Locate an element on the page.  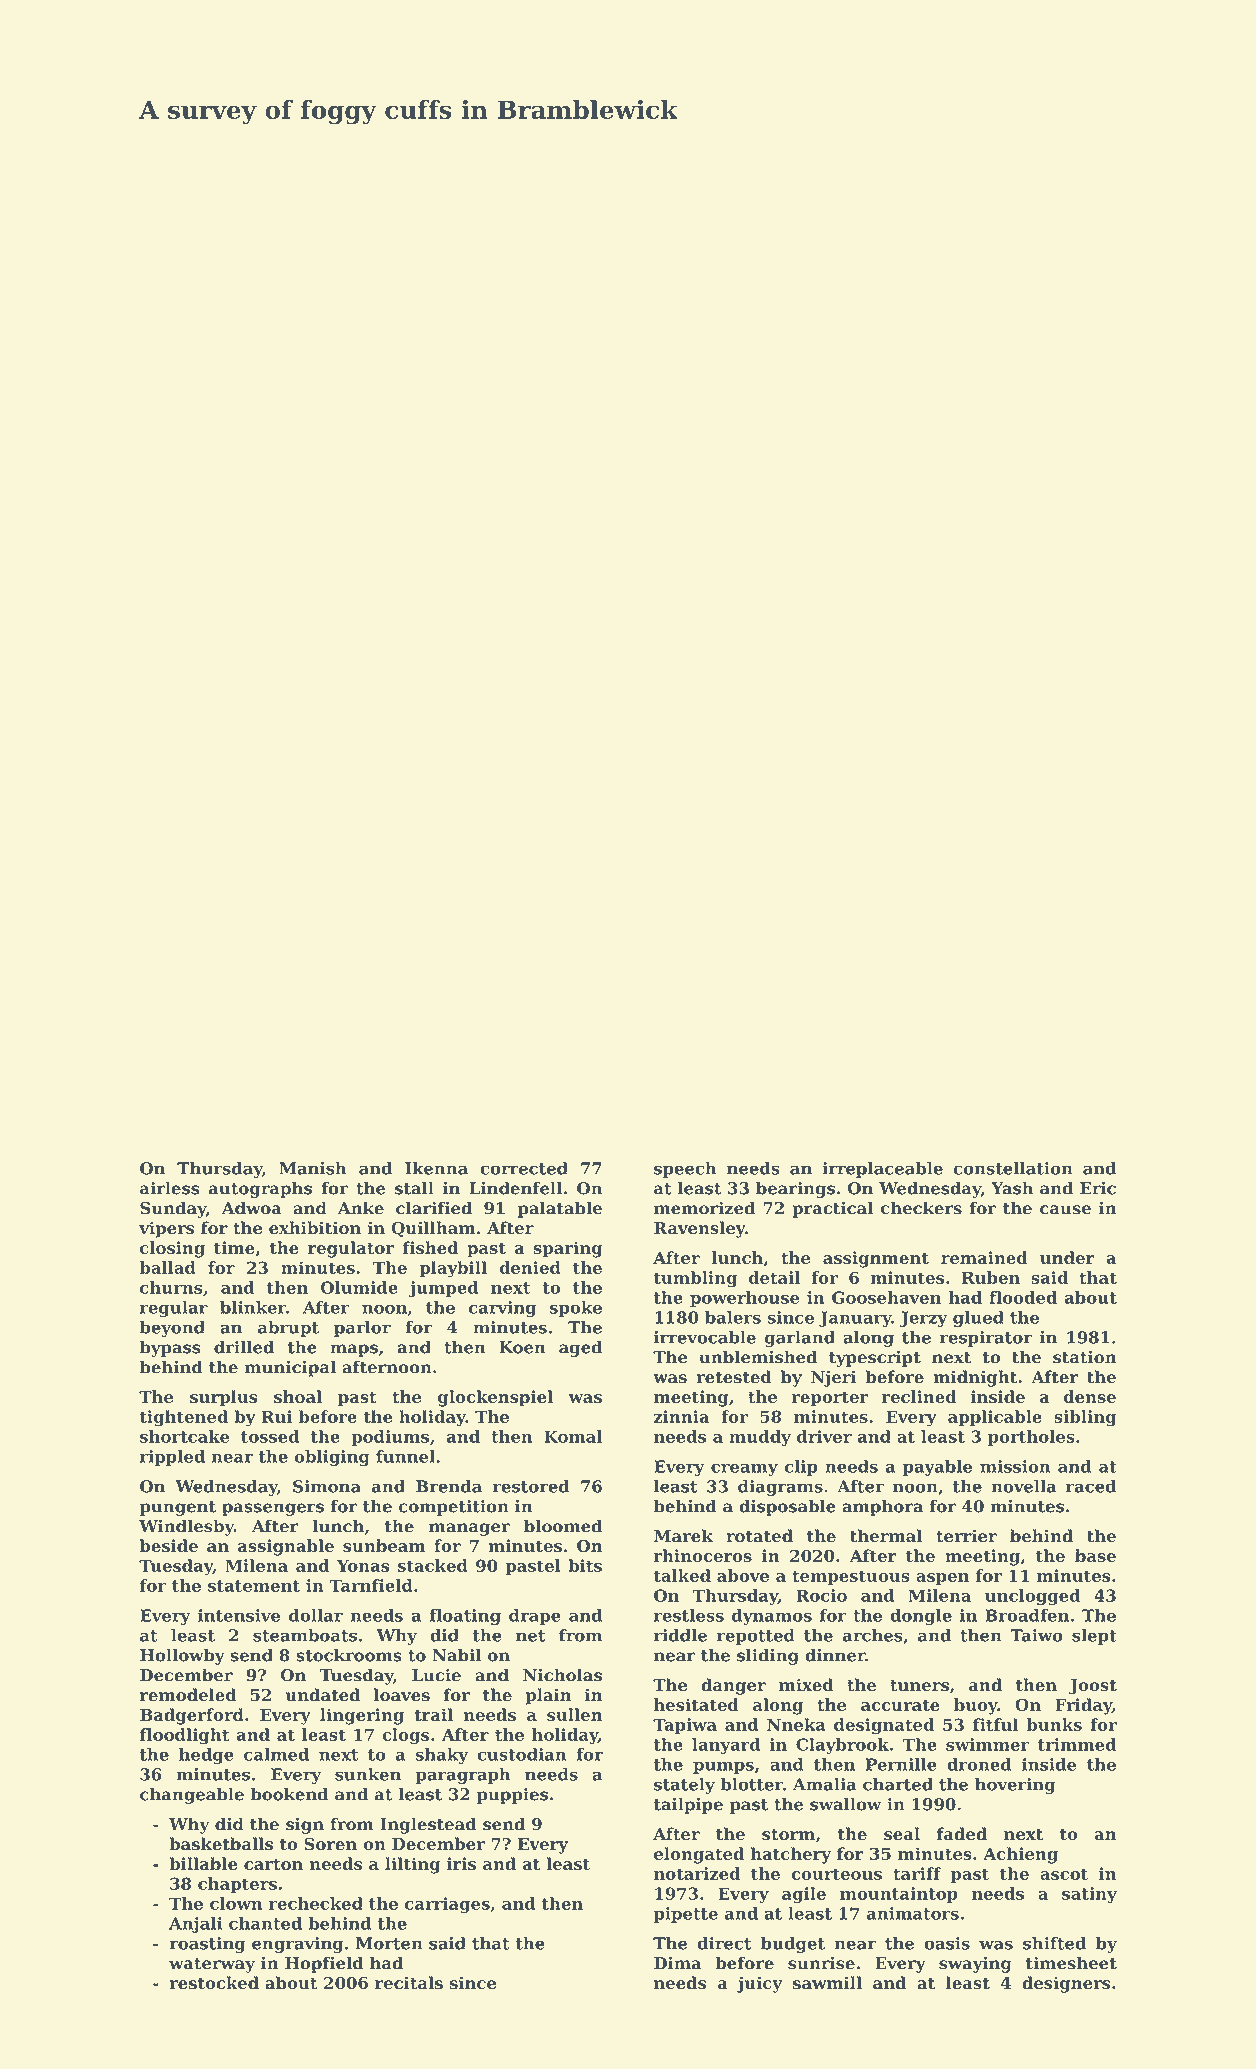
checkers is located at coordinates (921, 1208).
